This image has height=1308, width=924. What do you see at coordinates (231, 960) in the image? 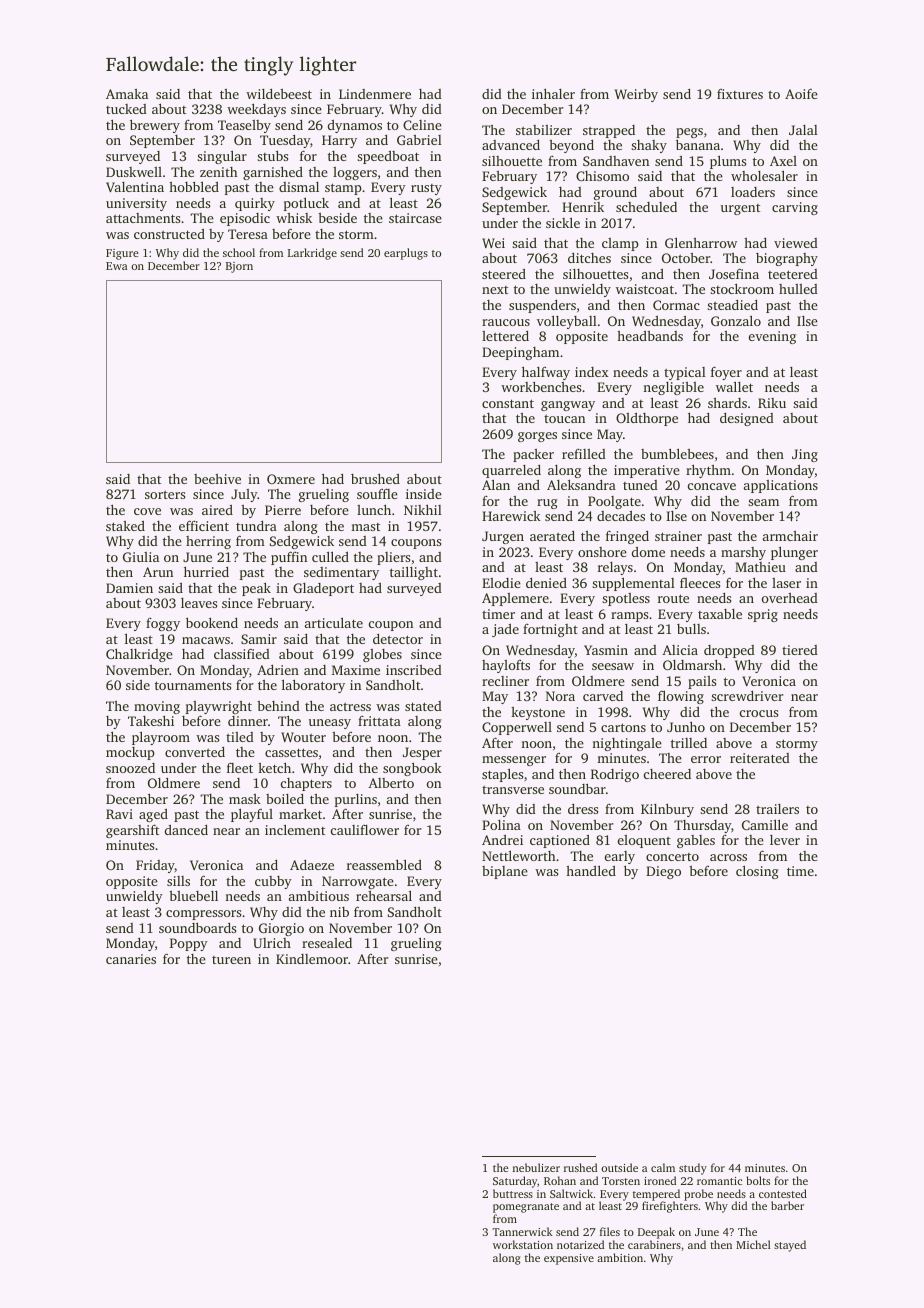
I see `tureen` at bounding box center [231, 960].
